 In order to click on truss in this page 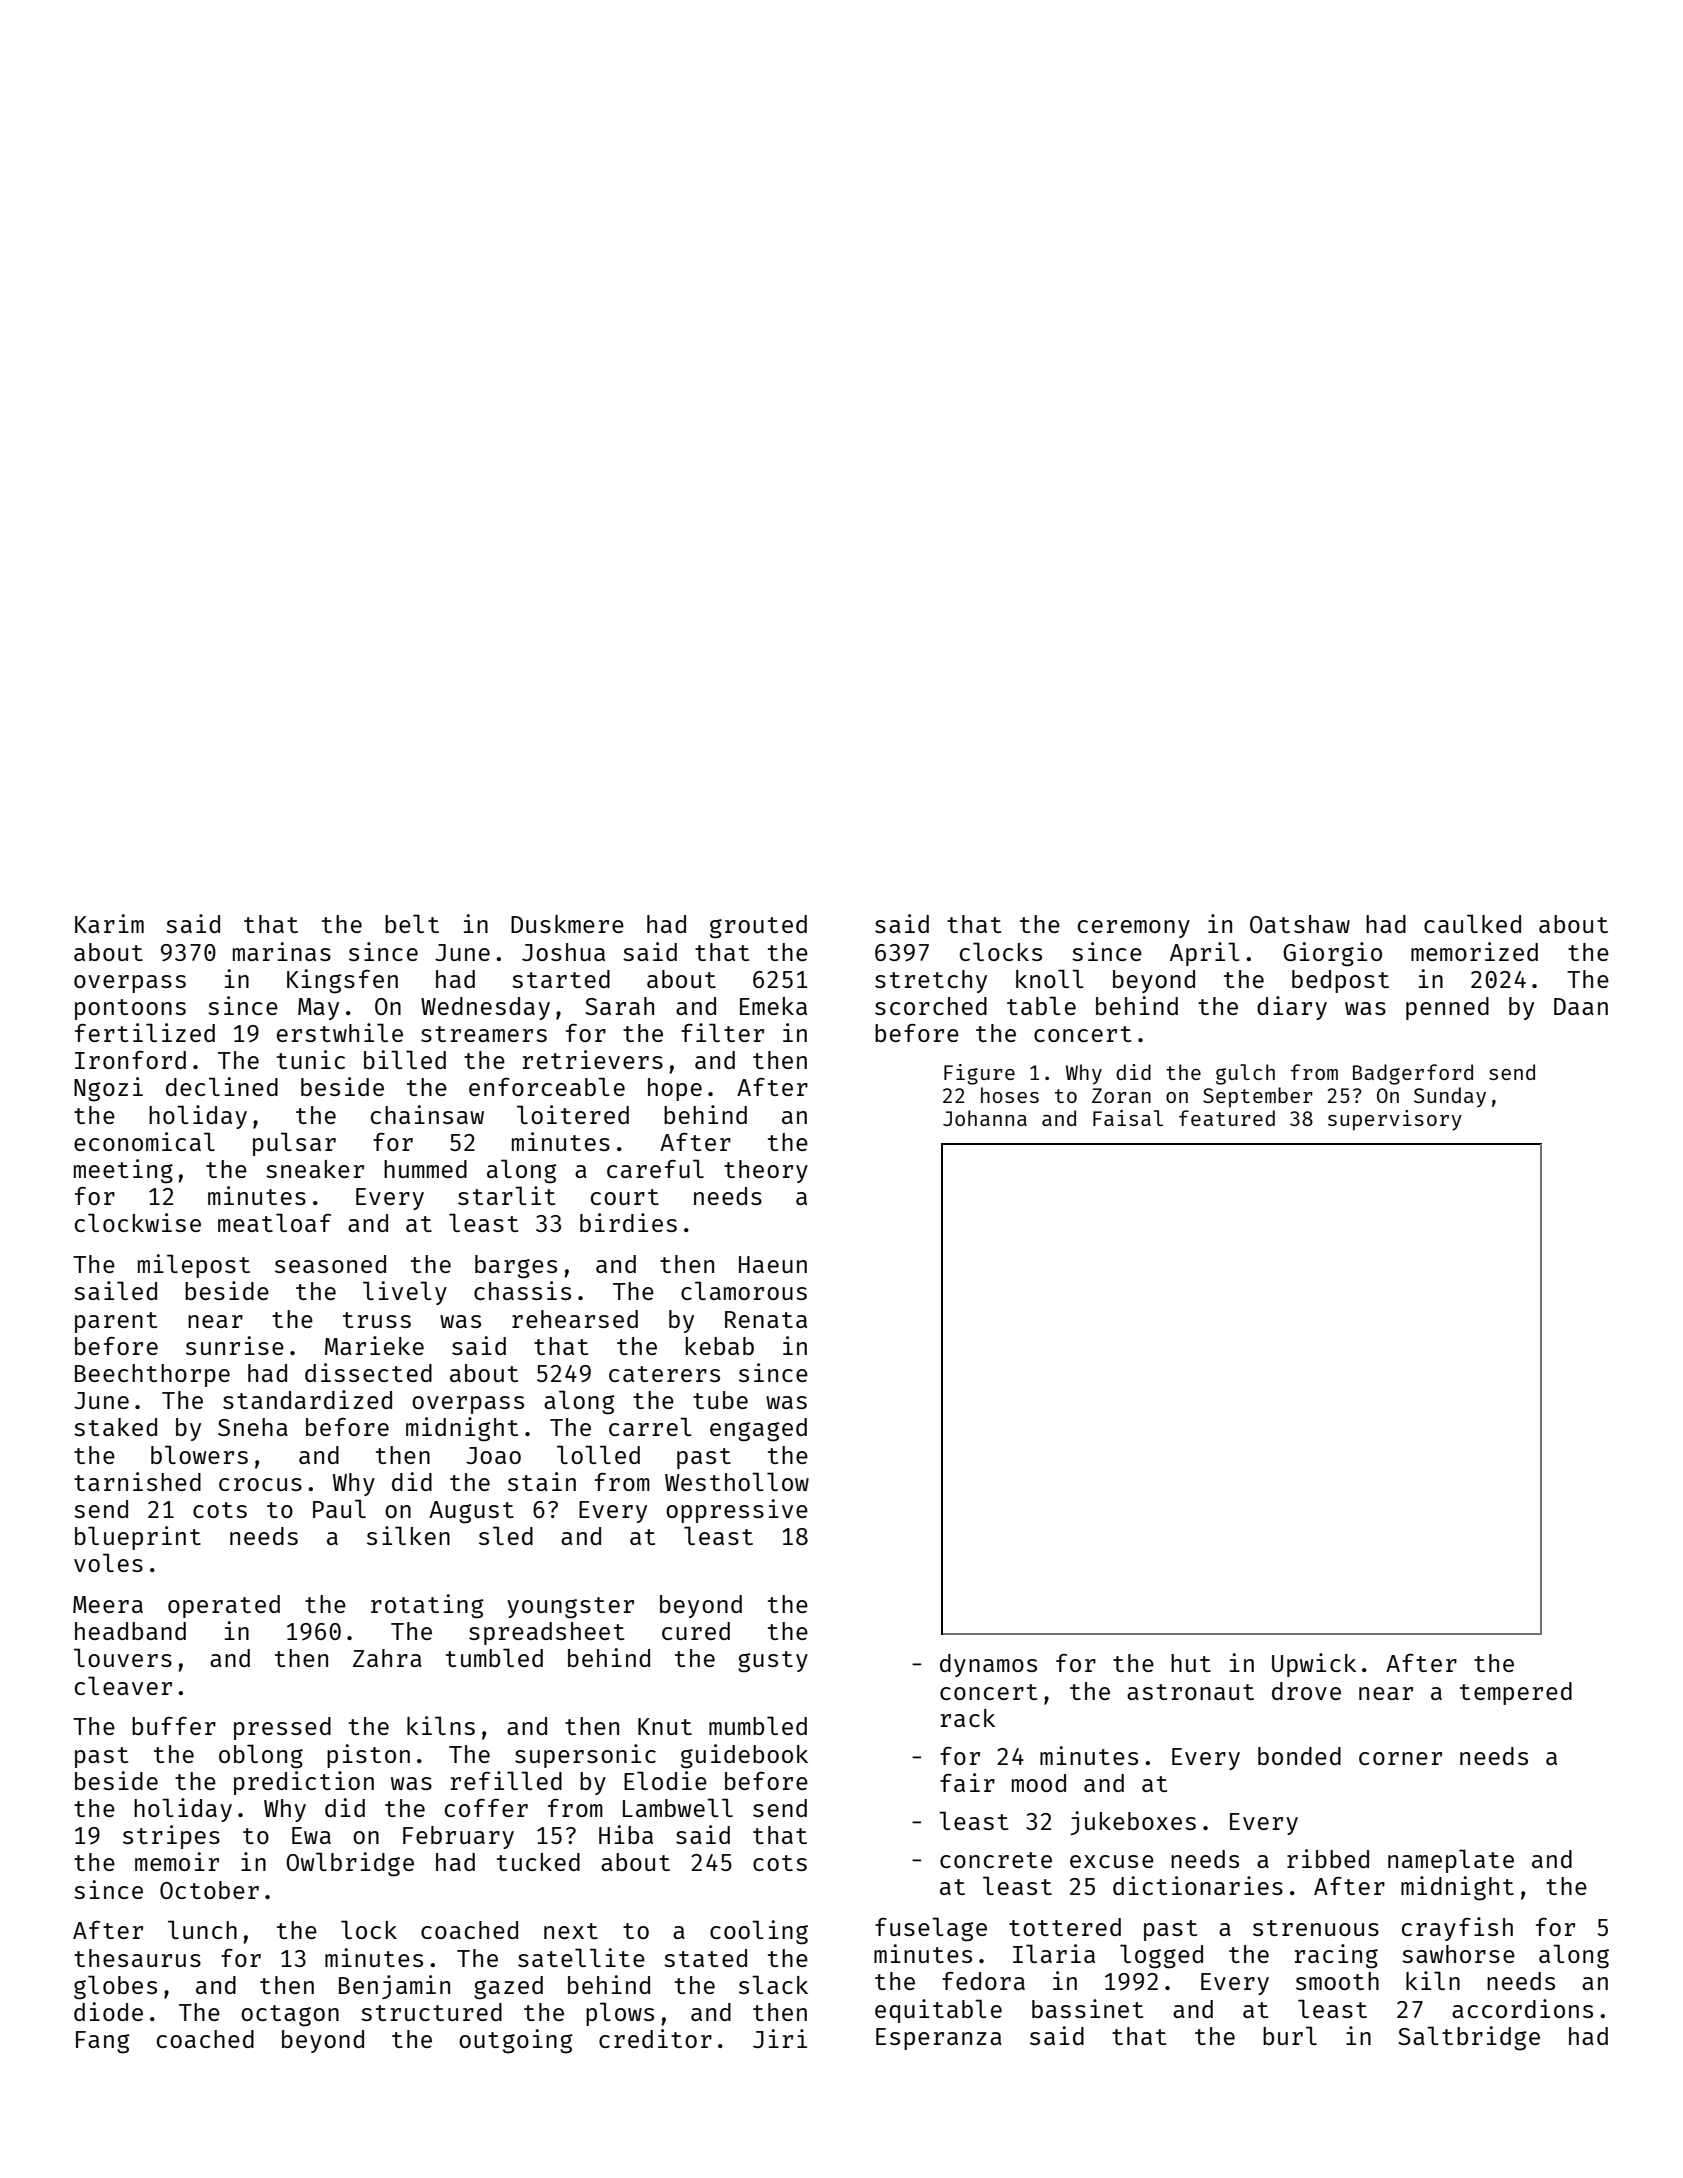, I will do `click(377, 1320)`.
